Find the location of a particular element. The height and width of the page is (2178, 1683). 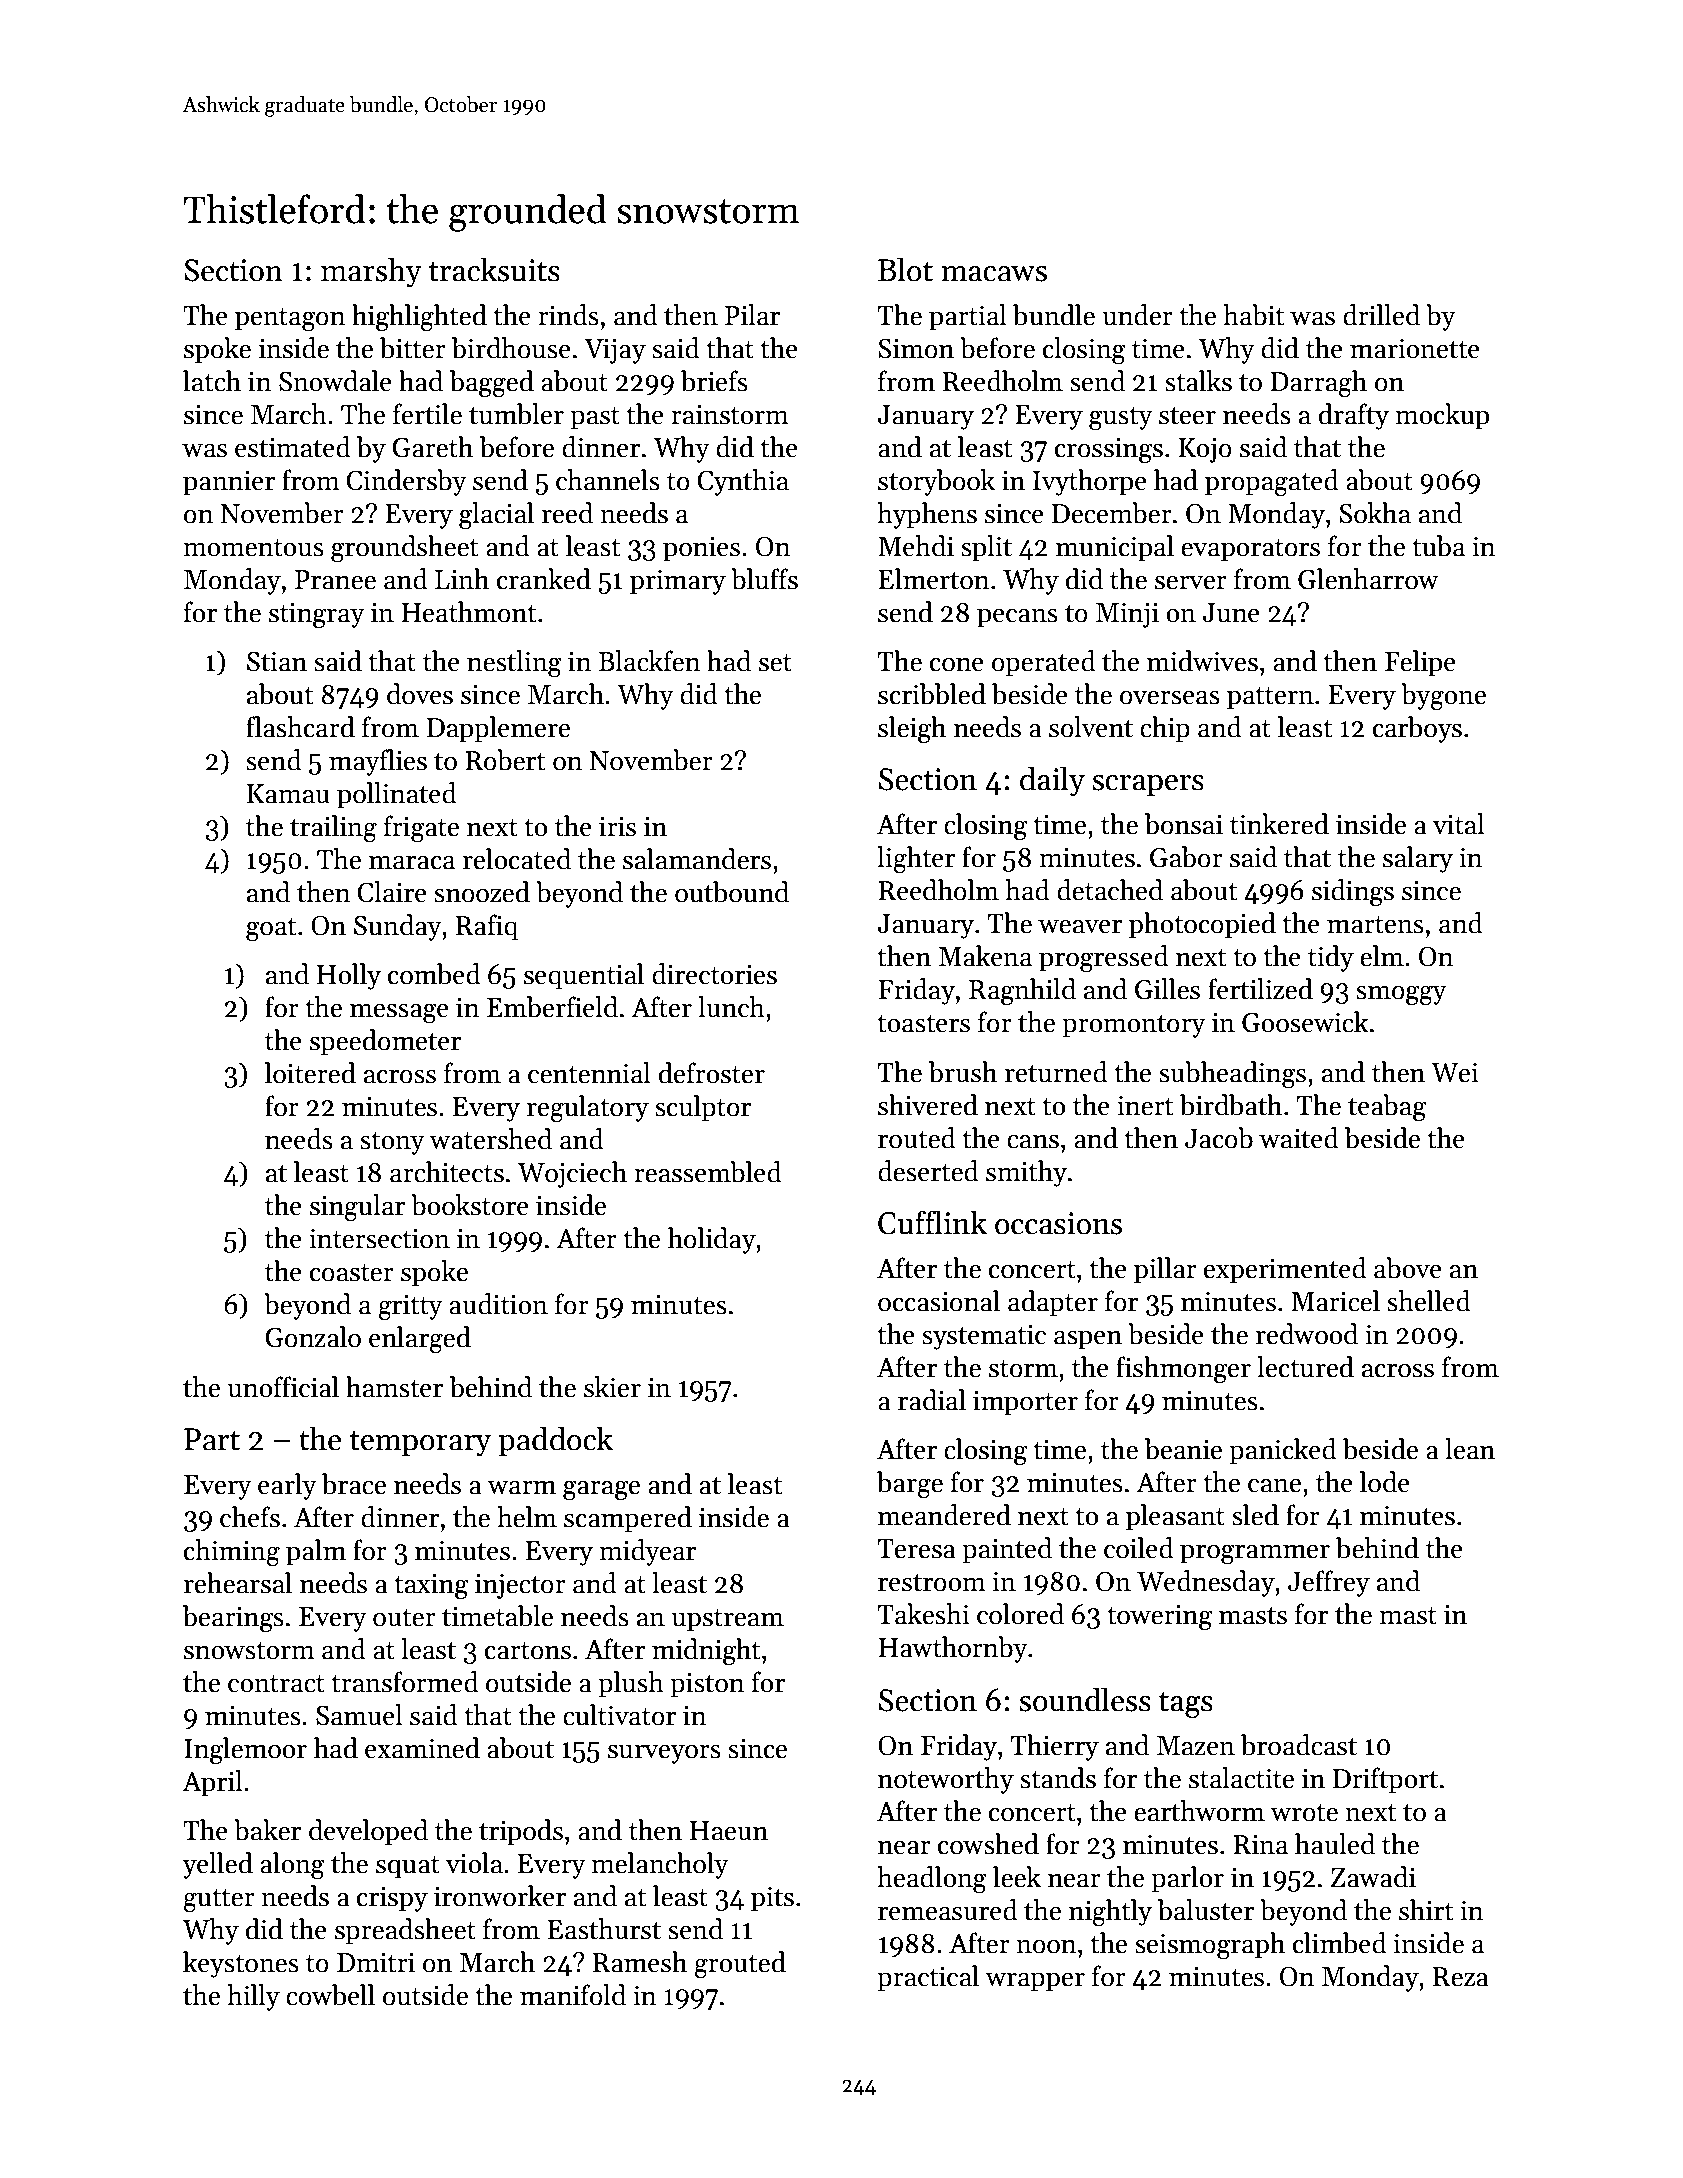

pentagon is located at coordinates (290, 320).
